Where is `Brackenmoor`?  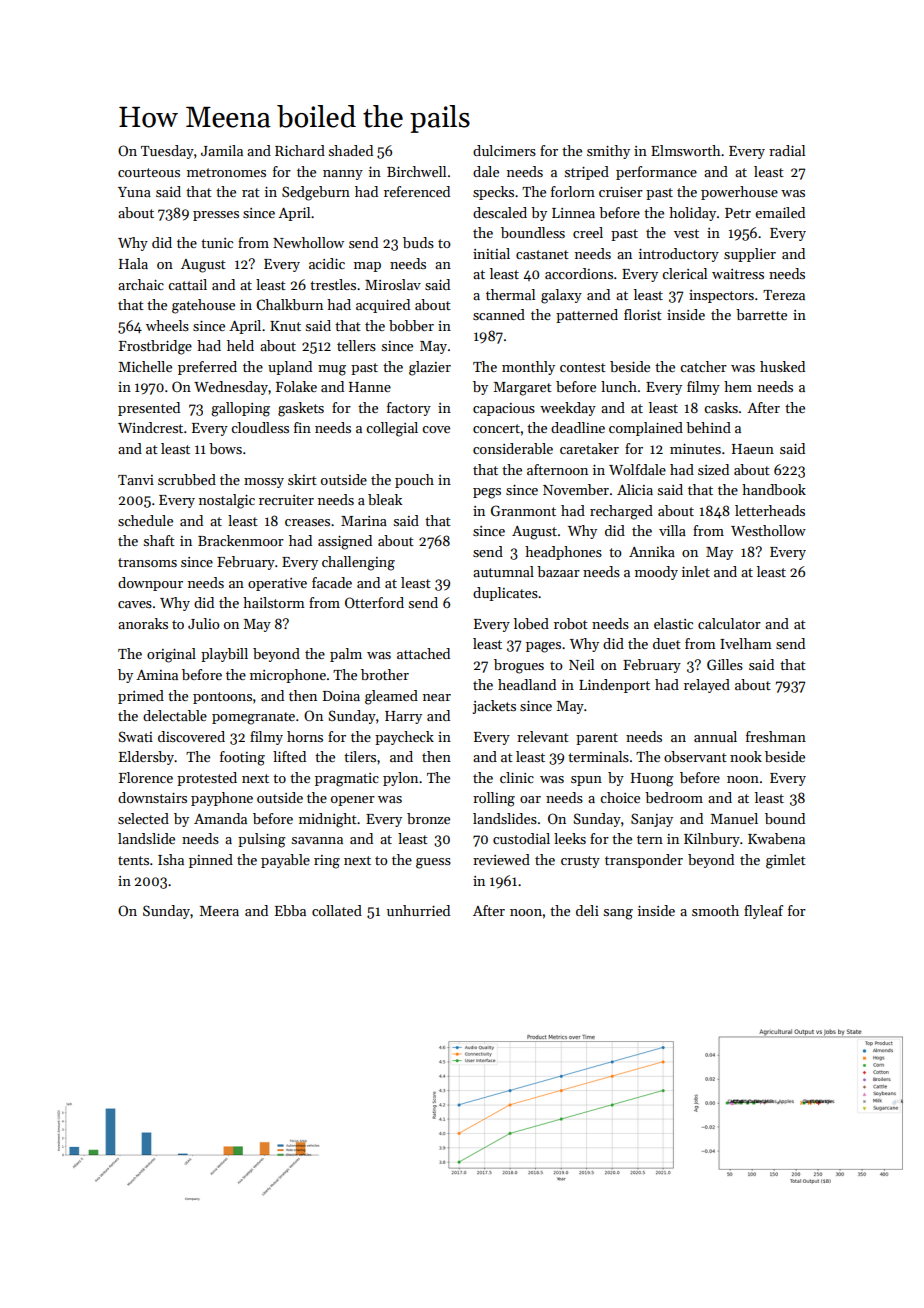 Brackenmoor is located at coordinates (241, 540).
